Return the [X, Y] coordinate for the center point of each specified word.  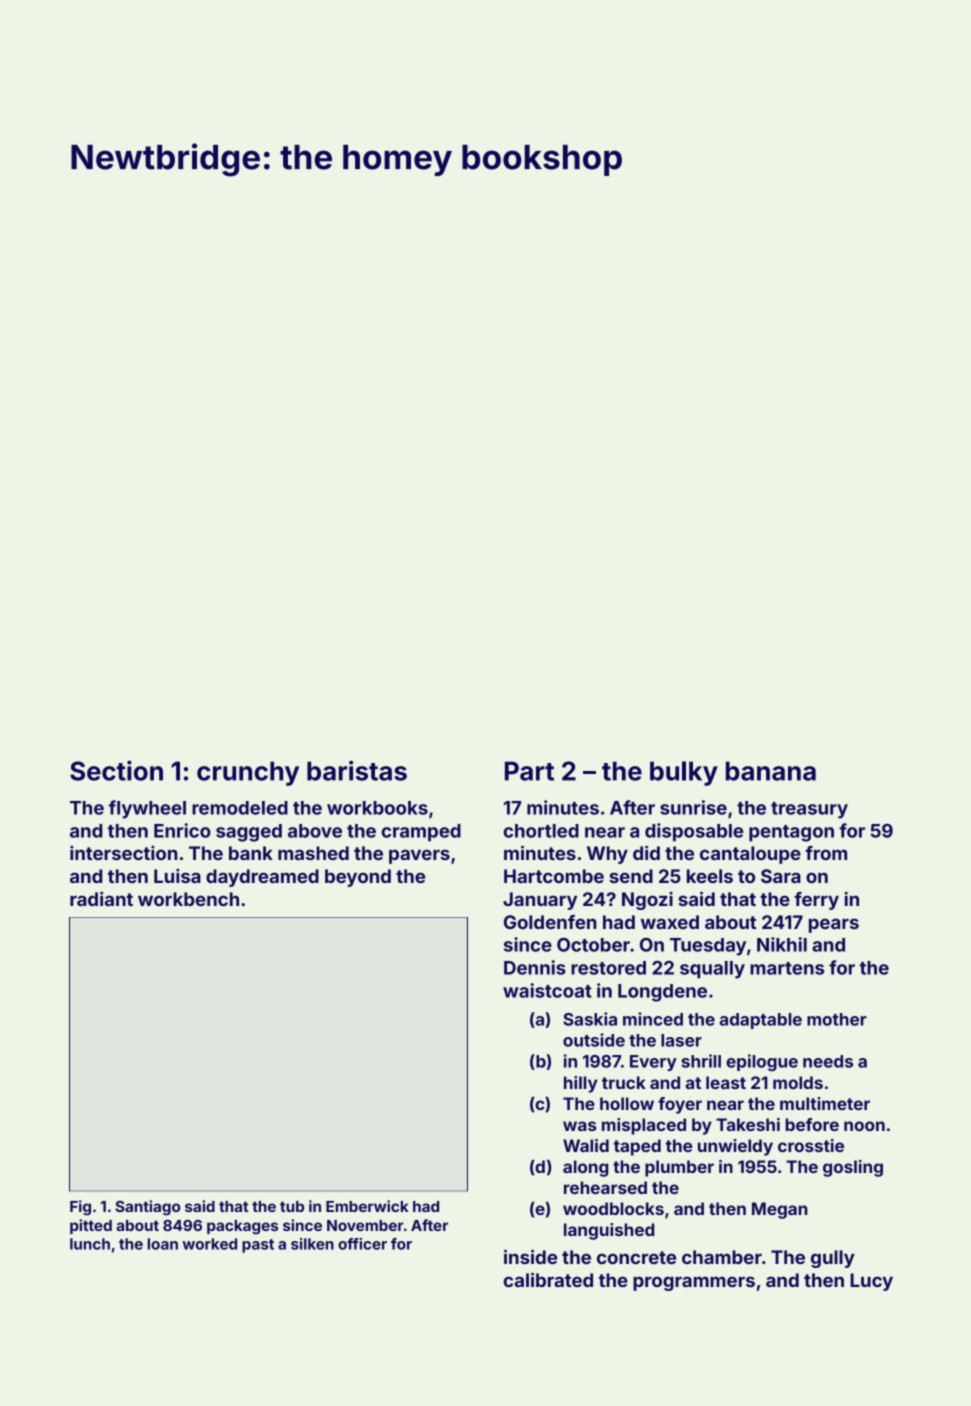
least [726, 1082]
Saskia [590, 1019]
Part [529, 771]
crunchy [248, 773]
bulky [684, 773]
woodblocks [613, 1208]
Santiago [147, 1208]
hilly [580, 1084]
